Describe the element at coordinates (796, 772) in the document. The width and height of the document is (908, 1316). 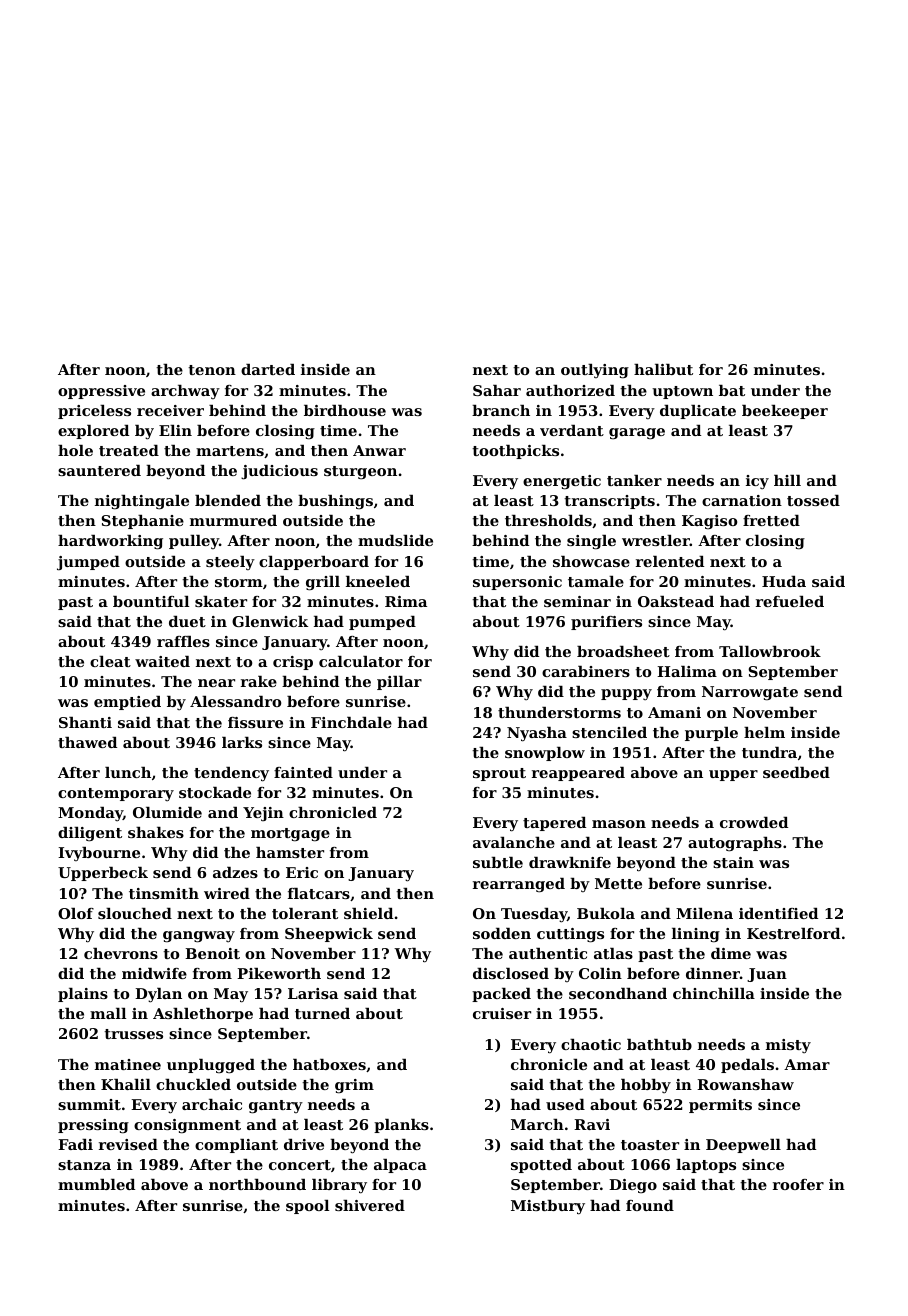
I see `seedbed` at that location.
